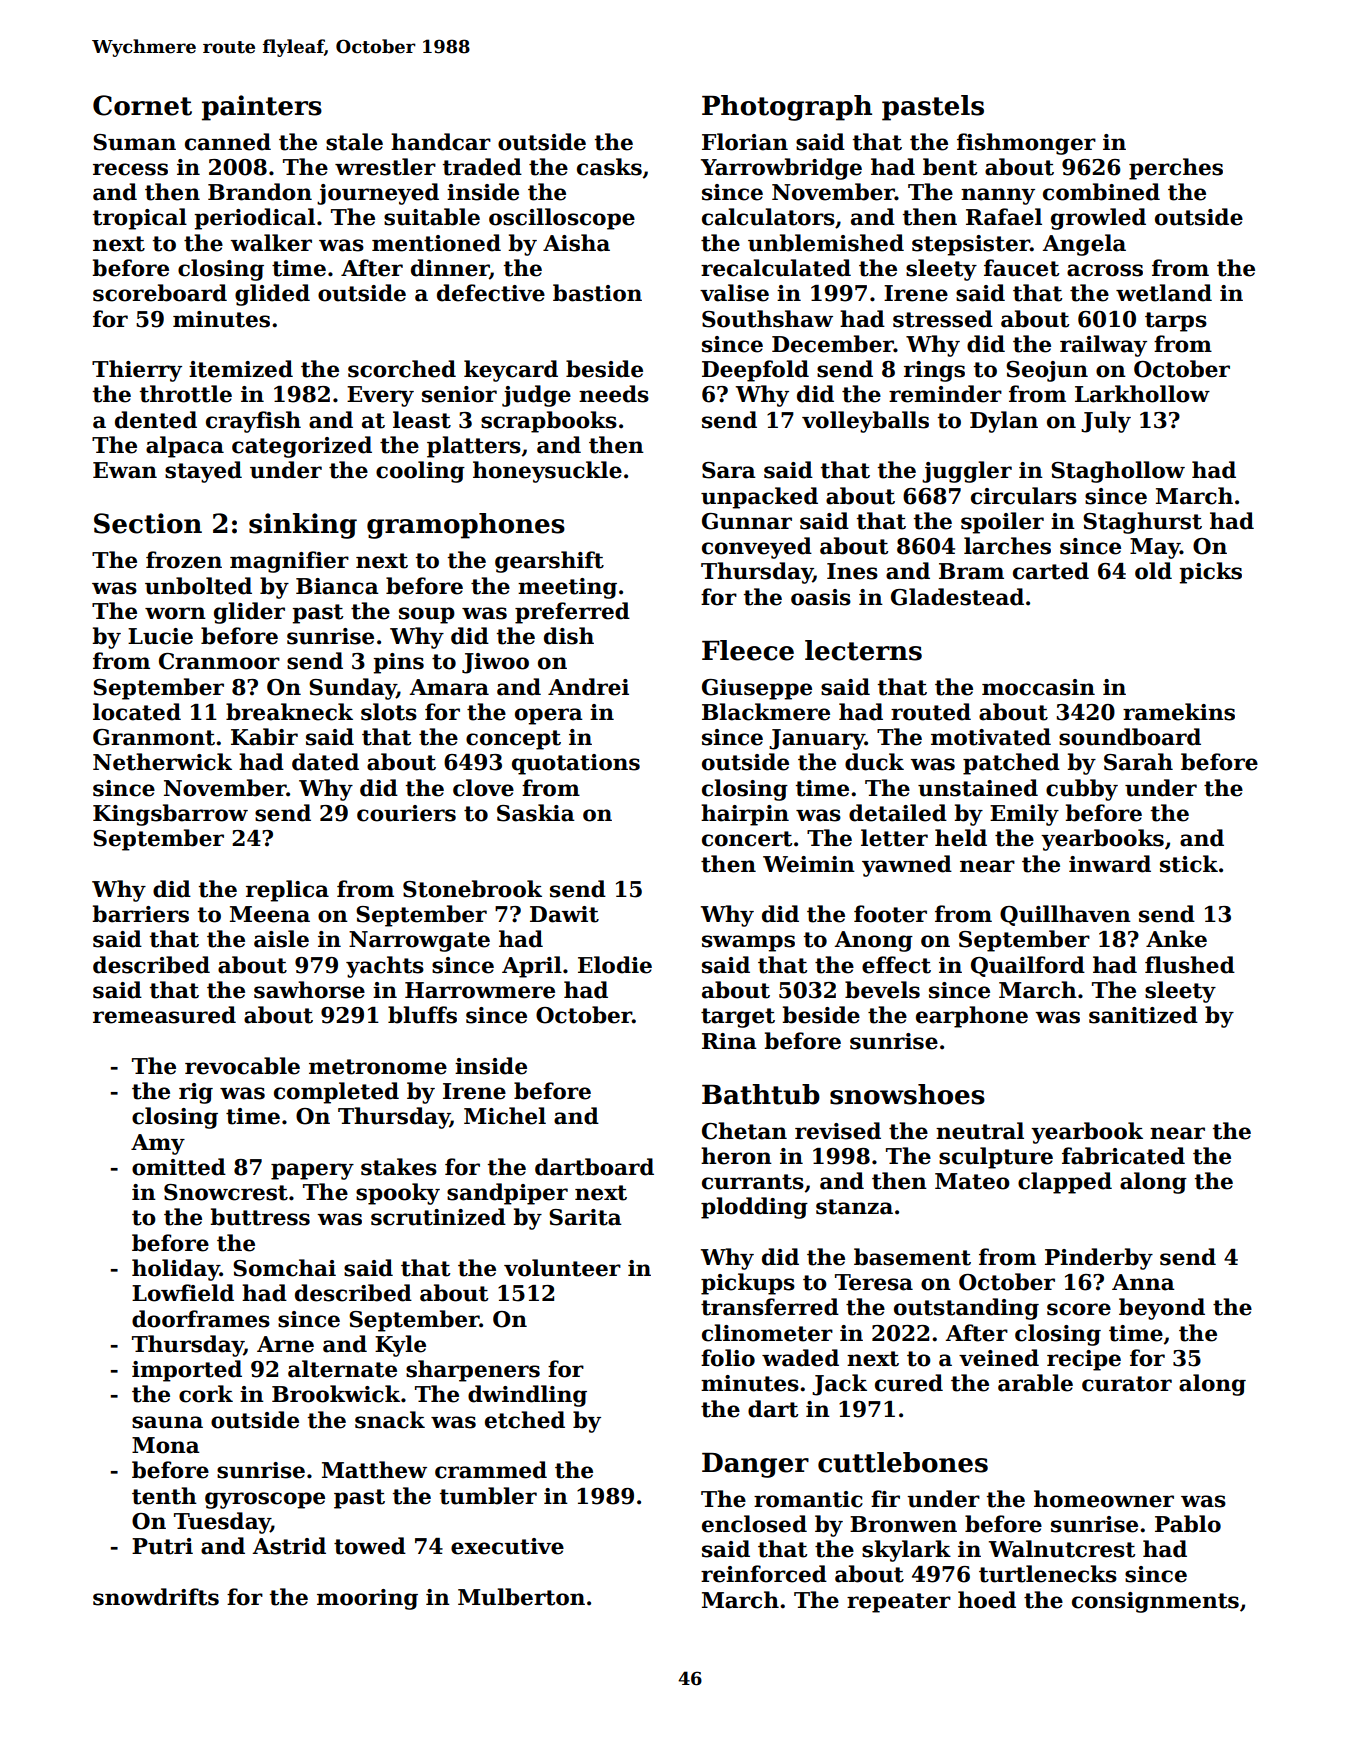  Describe the element at coordinates (1164, 293) in the page. I see `wetland` at that location.
